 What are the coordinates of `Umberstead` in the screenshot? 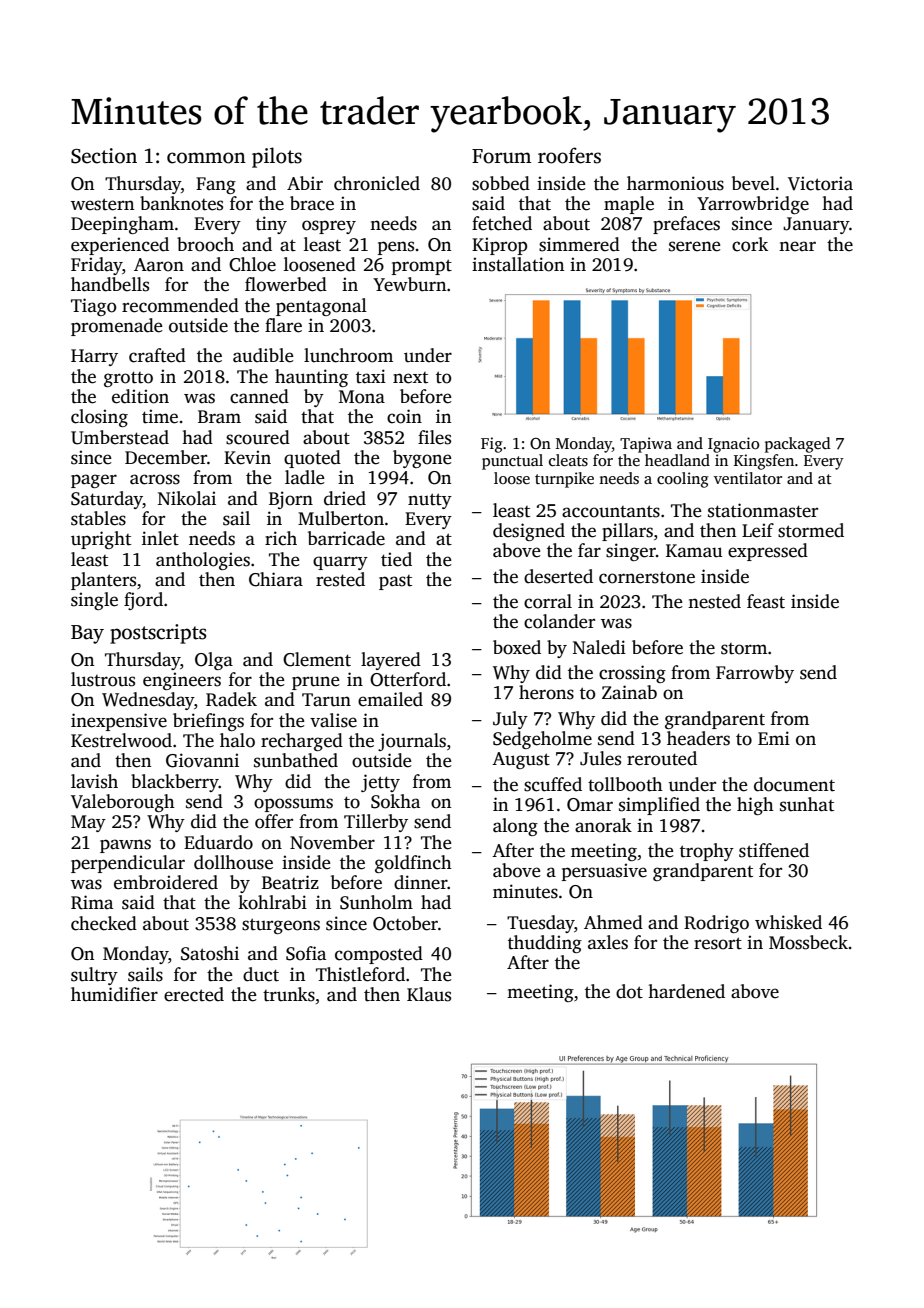 It's located at (120, 437).
